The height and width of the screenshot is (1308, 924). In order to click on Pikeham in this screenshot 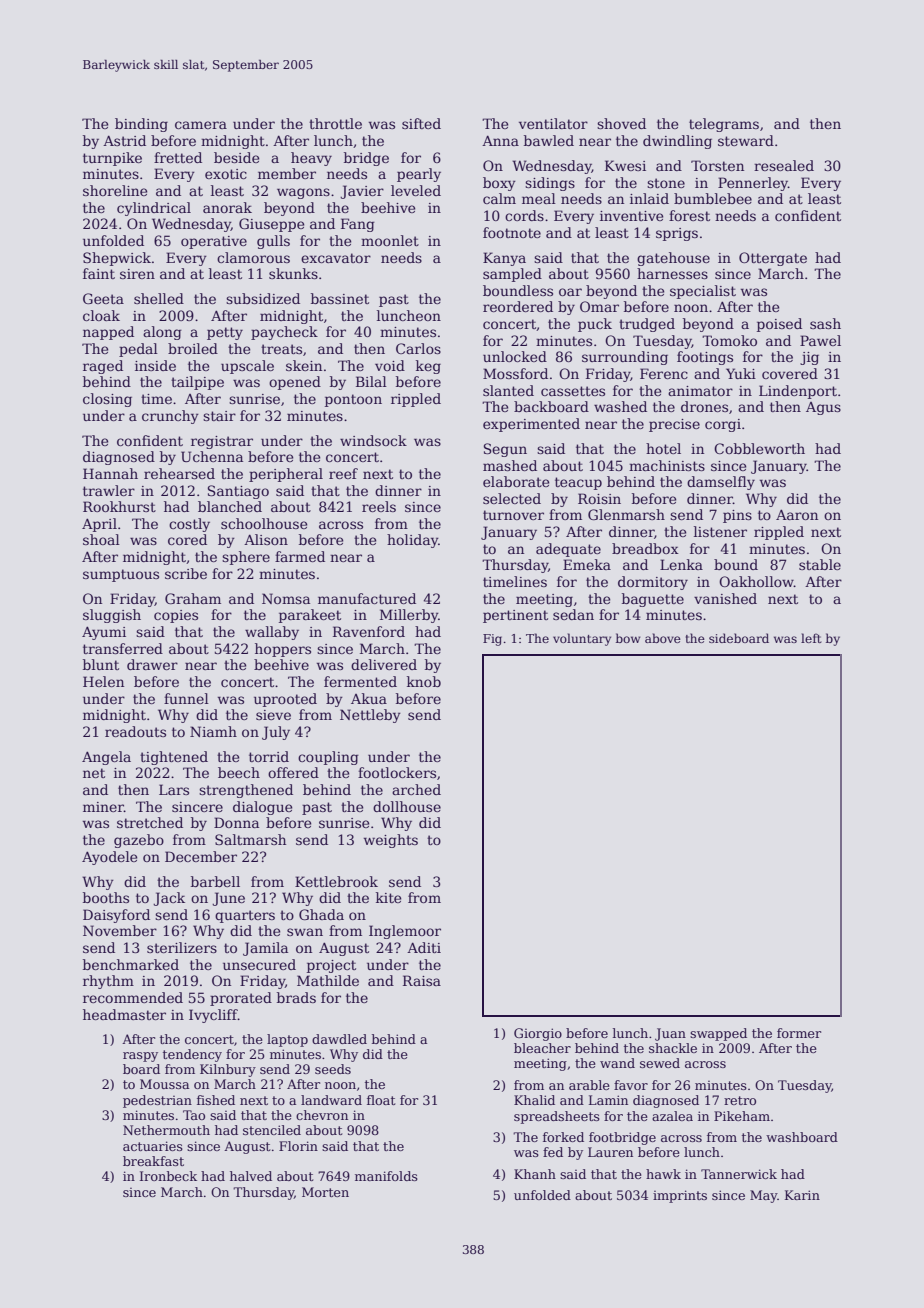, I will do `click(742, 1116)`.
